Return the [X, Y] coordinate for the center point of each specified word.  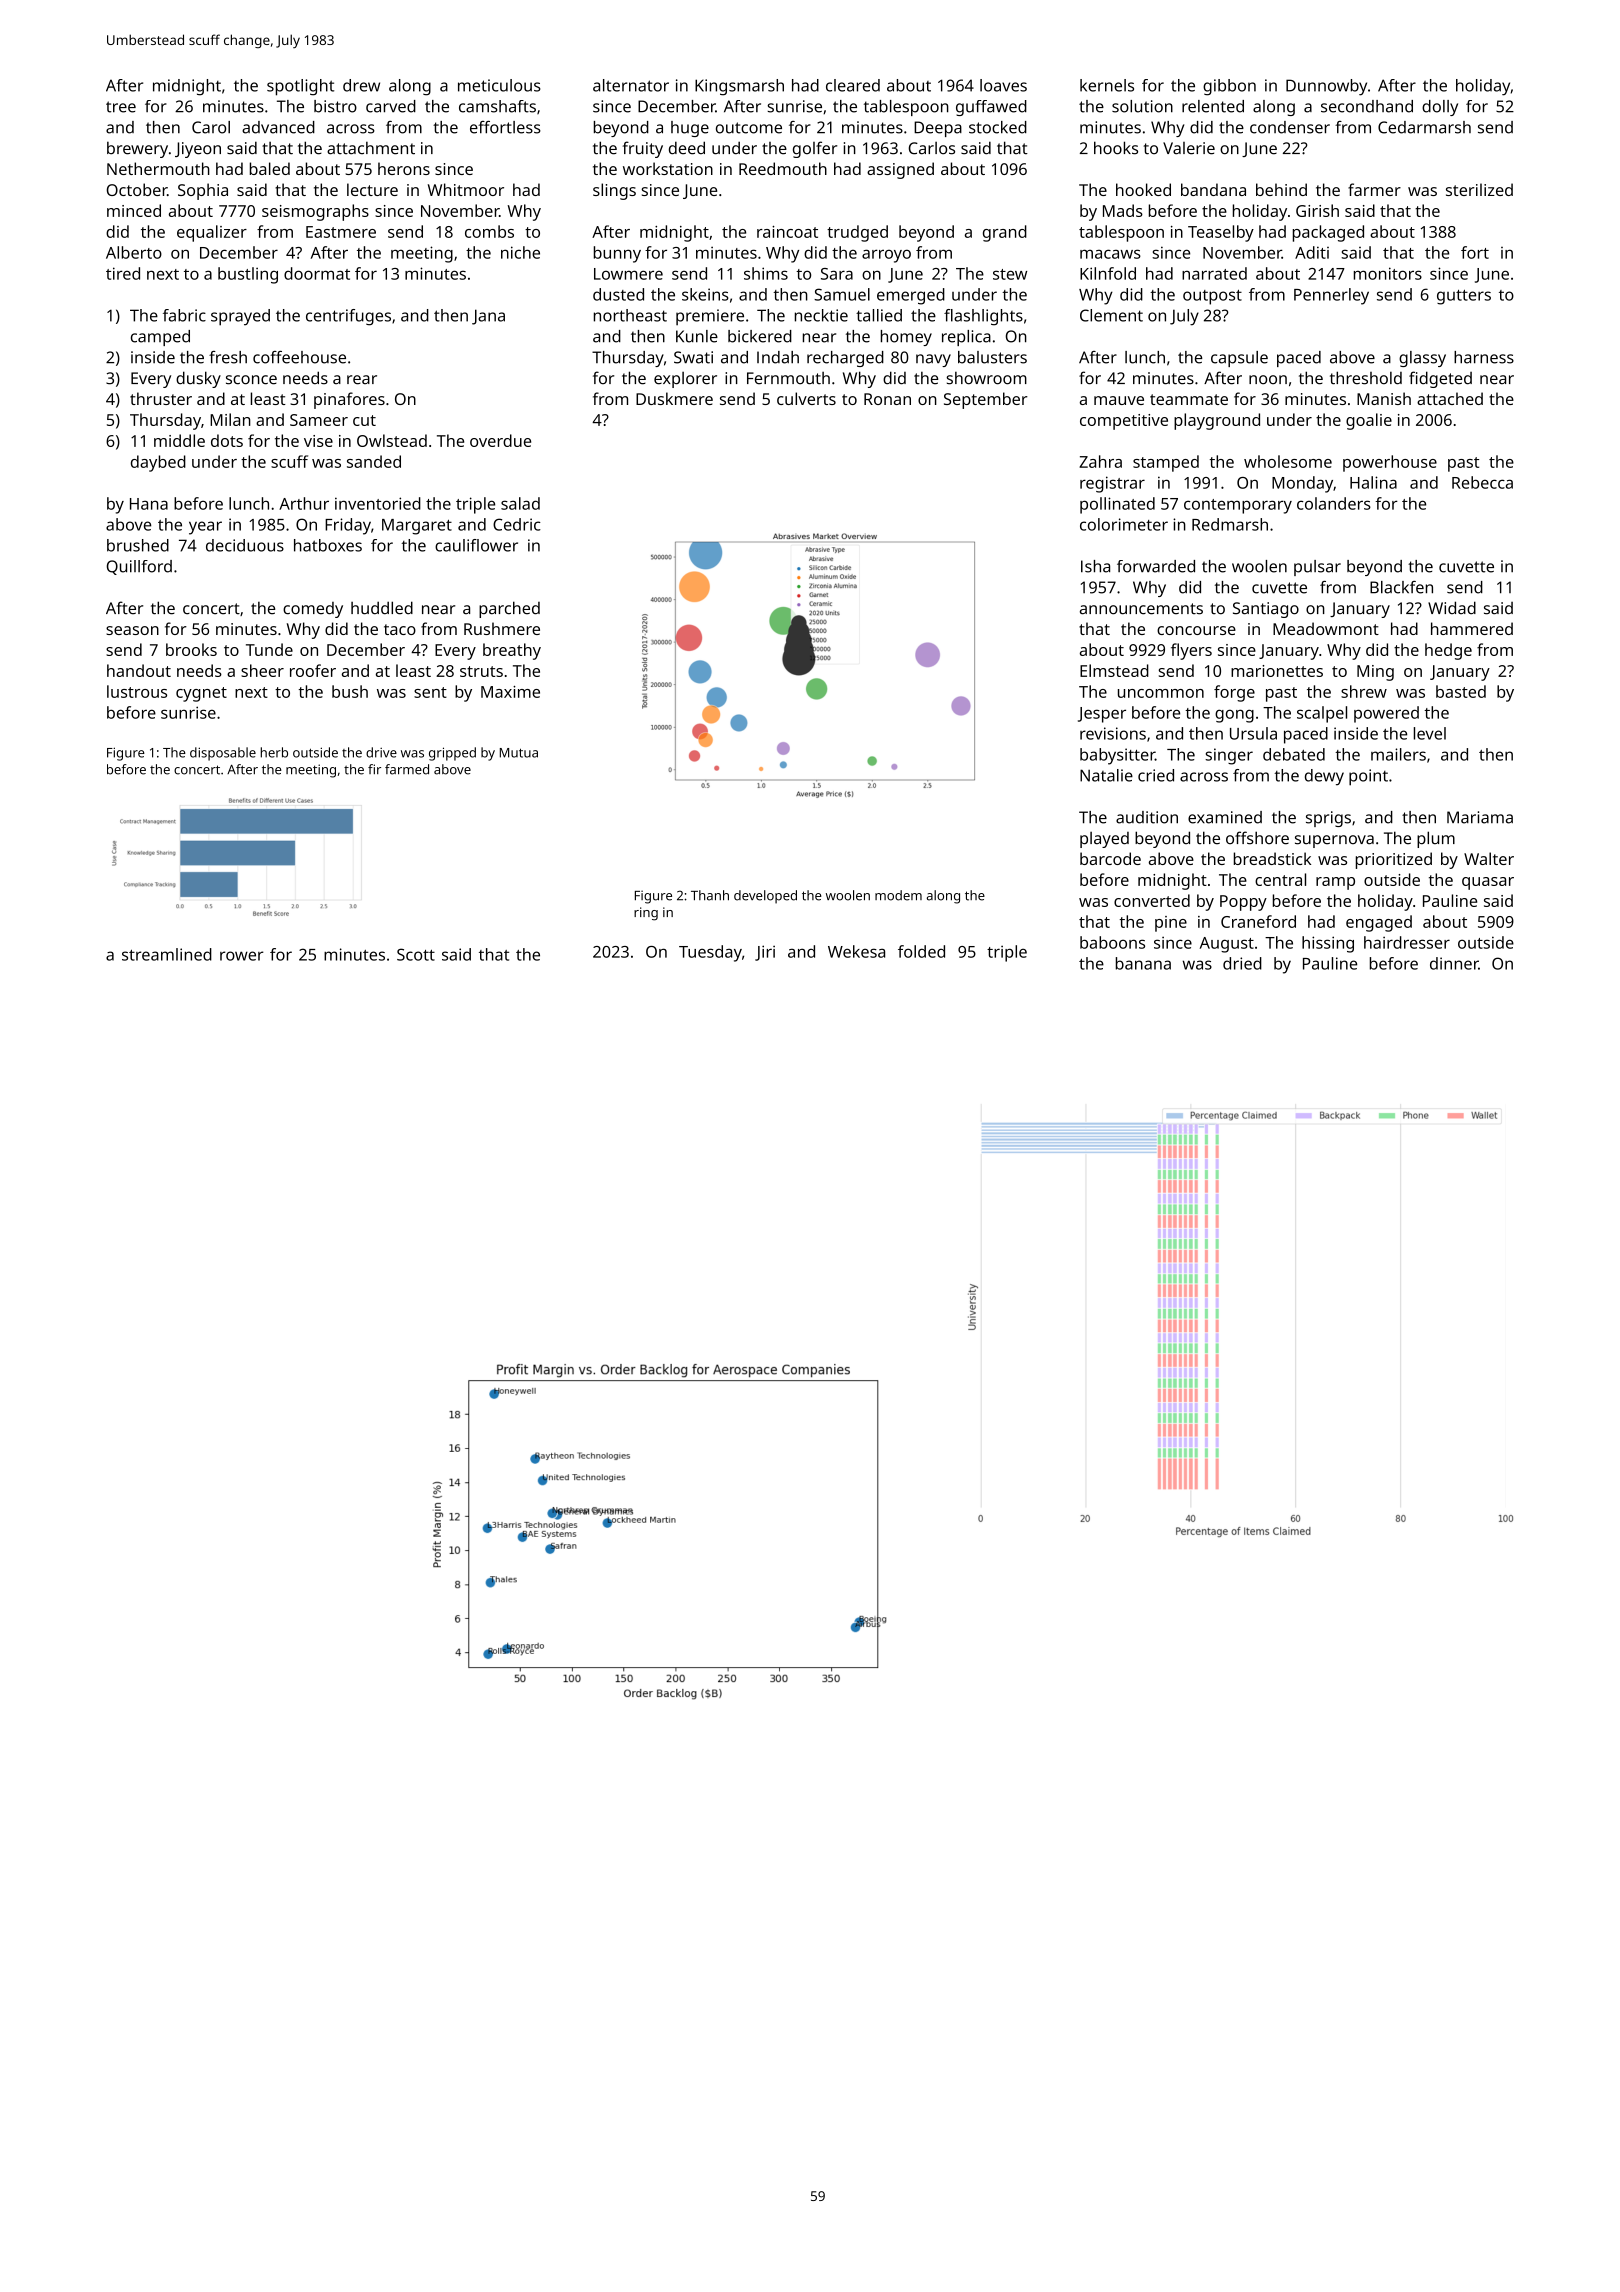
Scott [416, 954]
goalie [1369, 421]
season [132, 630]
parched [509, 609]
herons [404, 168]
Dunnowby [1326, 87]
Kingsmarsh [739, 87]
